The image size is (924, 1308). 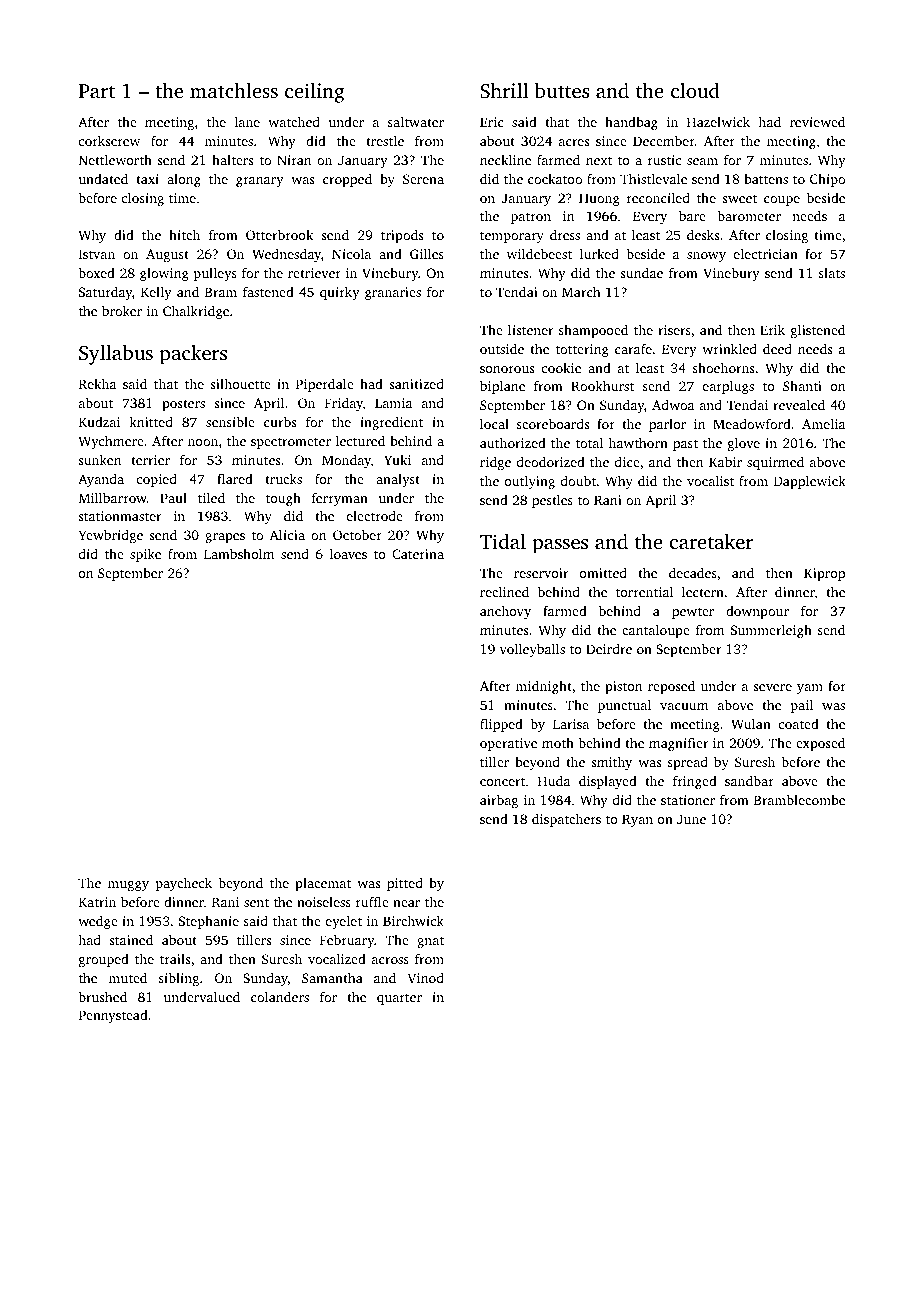 I want to click on quarter, so click(x=399, y=999).
